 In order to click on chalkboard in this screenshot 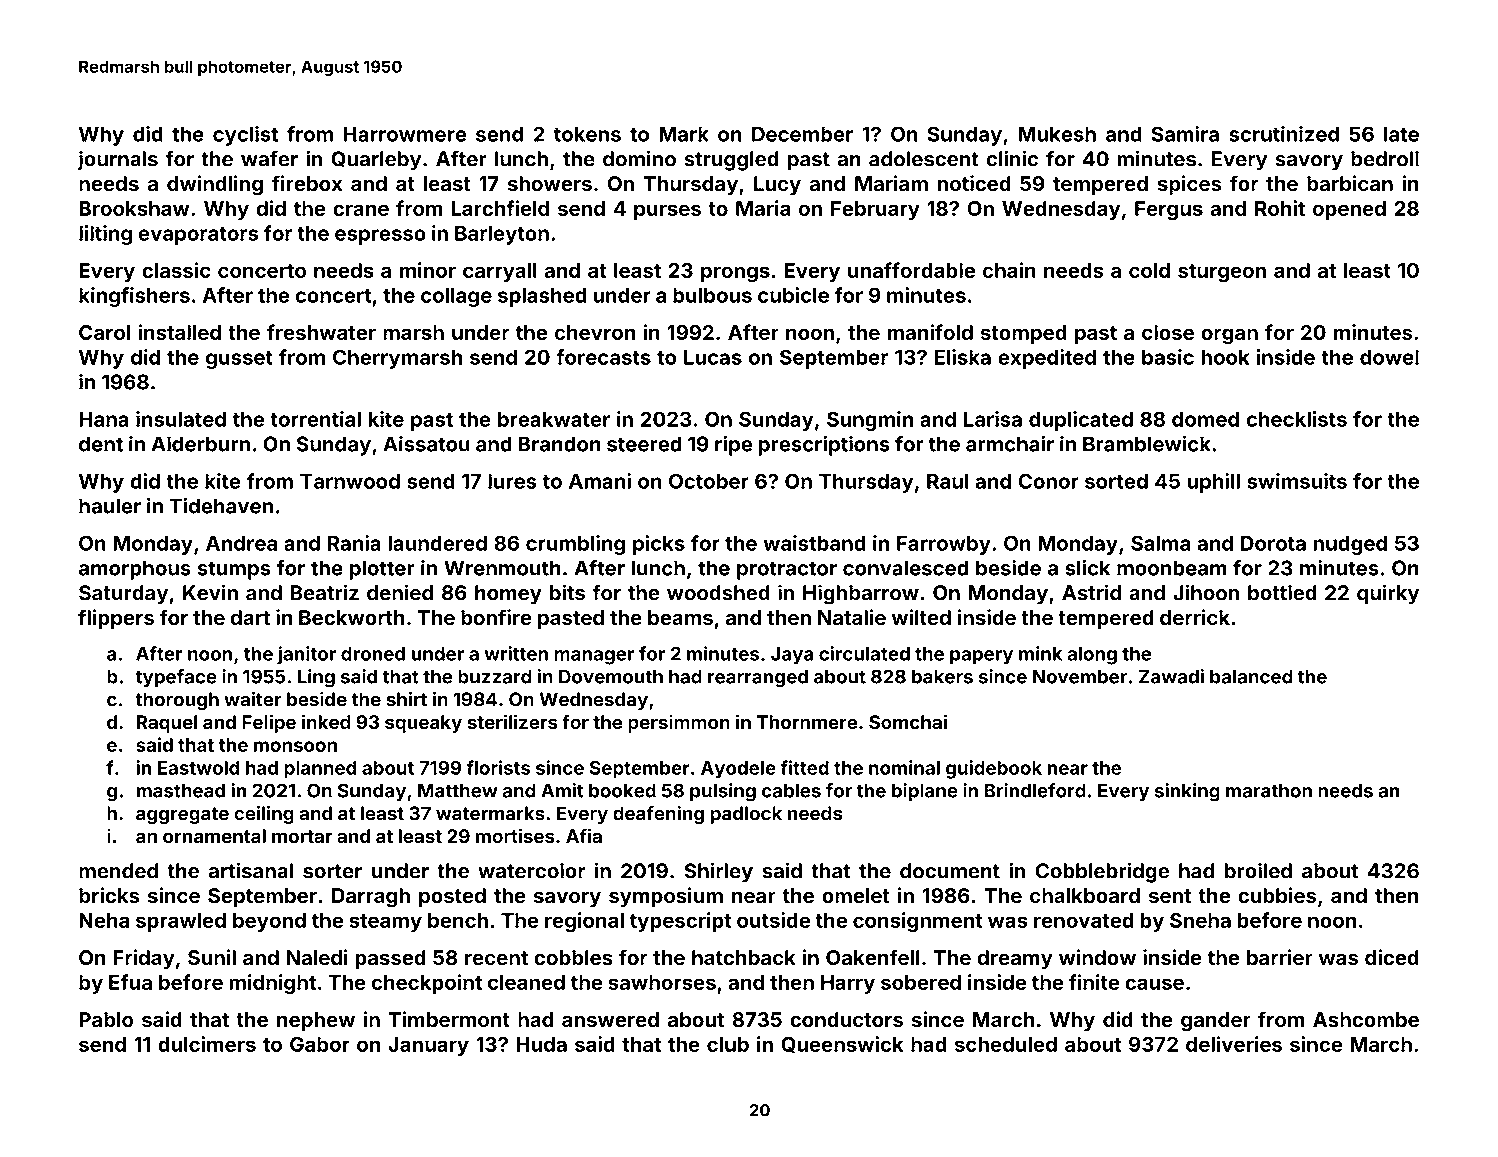, I will do `click(1085, 895)`.
